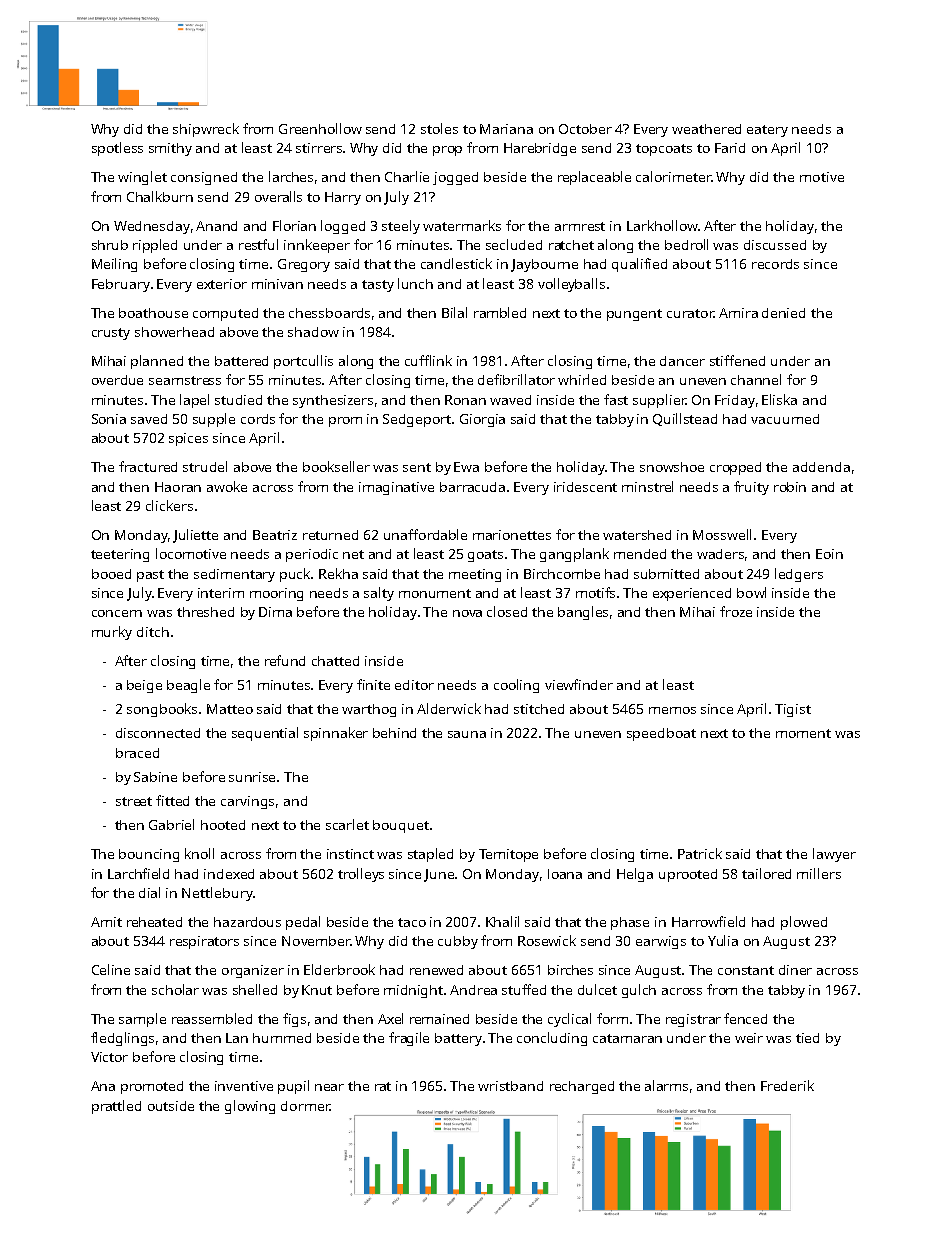  Describe the element at coordinates (706, 129) in the document. I see `weathered` at that location.
